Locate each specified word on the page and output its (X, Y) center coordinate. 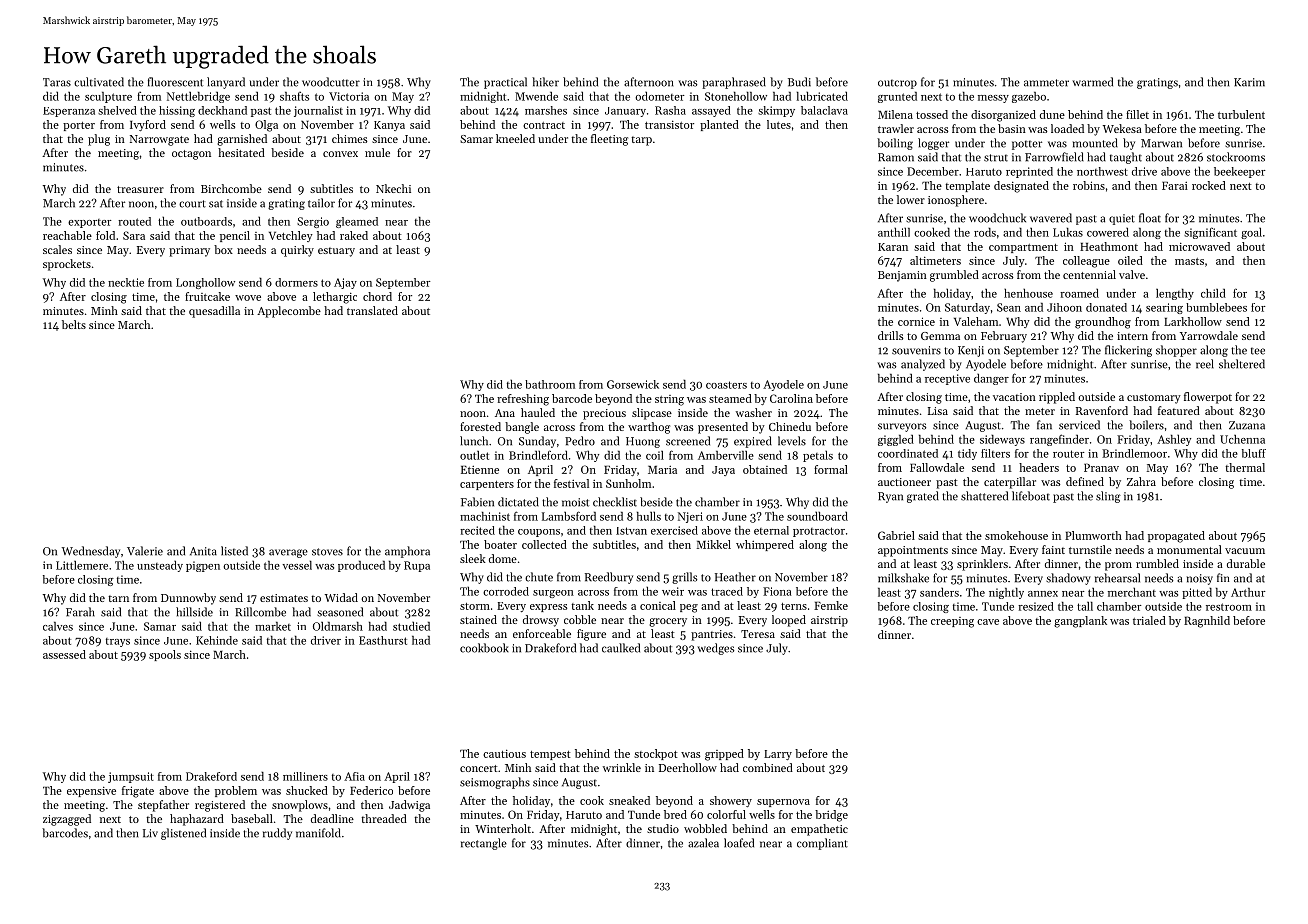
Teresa (758, 634)
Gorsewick (633, 384)
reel (1205, 364)
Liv (150, 833)
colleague (1086, 262)
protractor (819, 532)
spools (165, 655)
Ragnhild (1207, 622)
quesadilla (214, 312)
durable (1246, 563)
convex (340, 154)
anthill (894, 232)
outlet (474, 455)
